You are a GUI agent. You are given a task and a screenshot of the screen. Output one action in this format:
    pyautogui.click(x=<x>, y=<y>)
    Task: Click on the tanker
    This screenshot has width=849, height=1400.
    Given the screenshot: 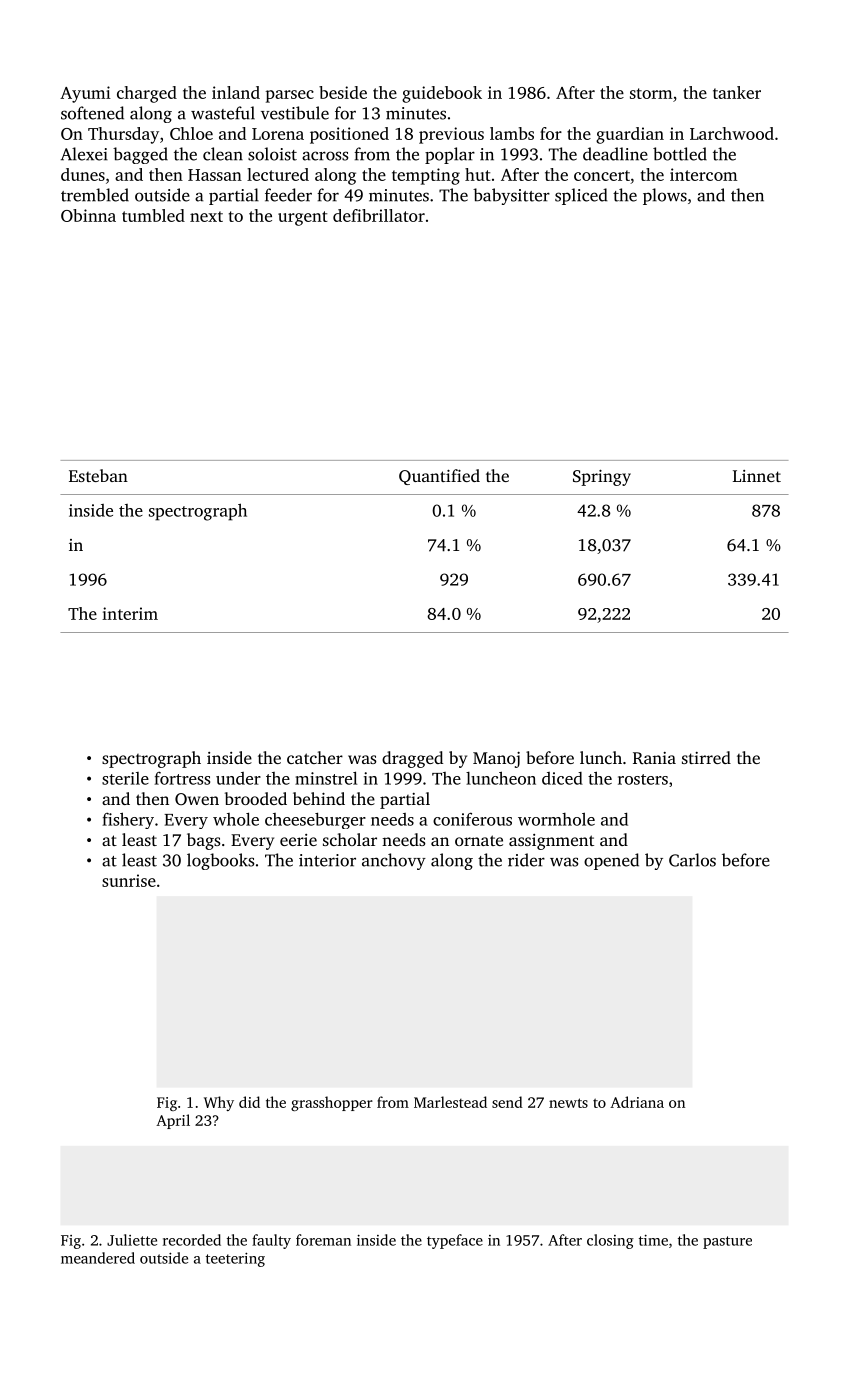 What is the action you would take?
    pyautogui.click(x=737, y=92)
